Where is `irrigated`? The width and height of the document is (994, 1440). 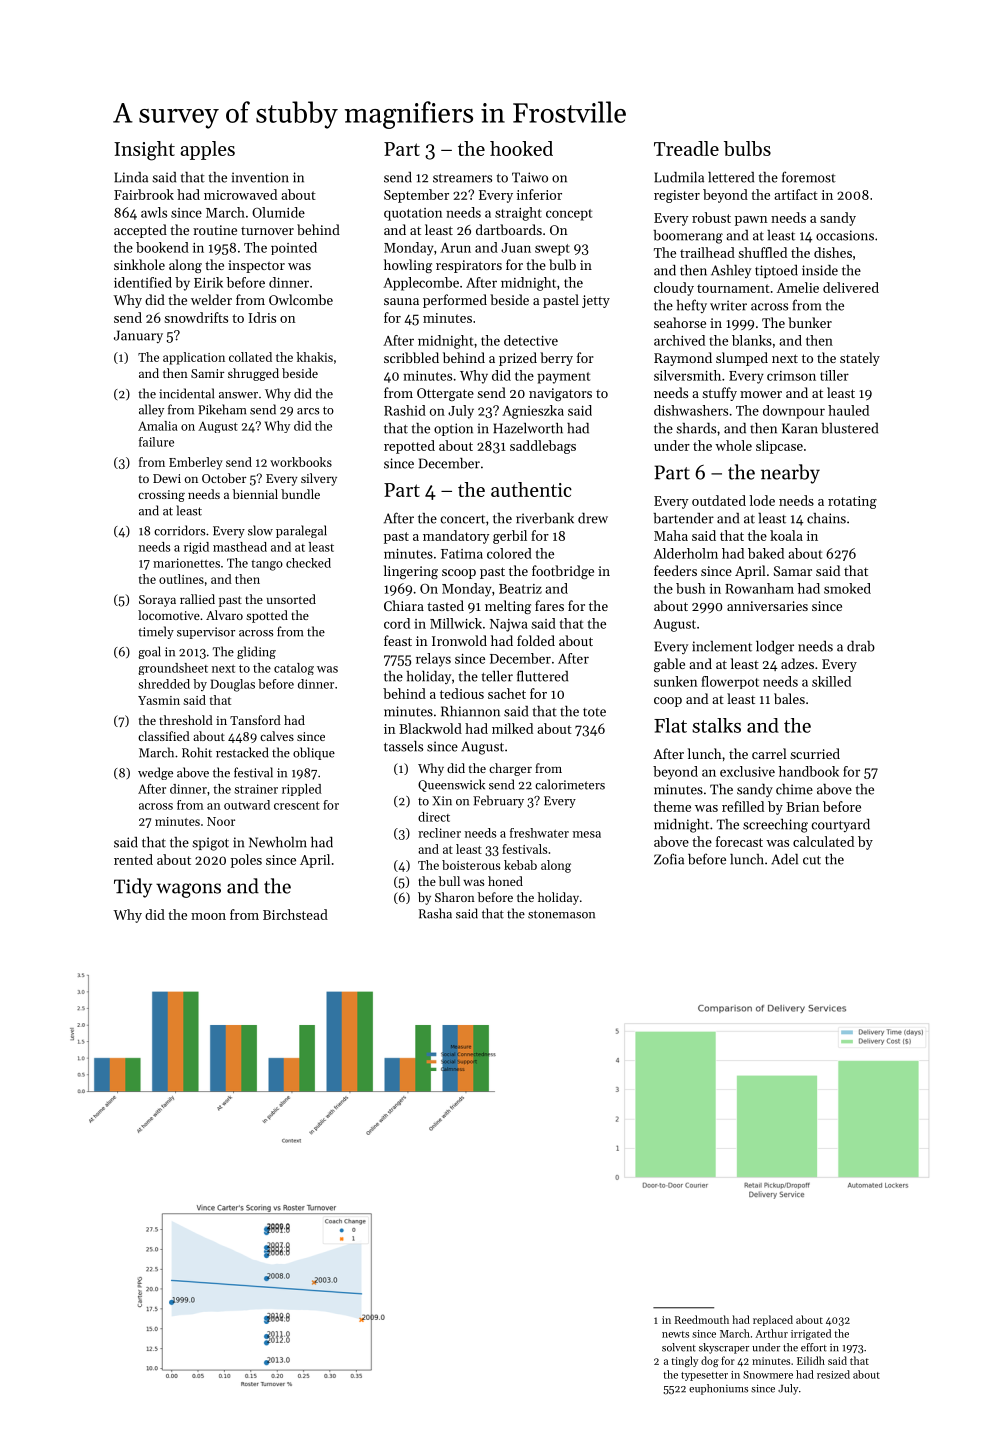
irrigated is located at coordinates (811, 1334).
